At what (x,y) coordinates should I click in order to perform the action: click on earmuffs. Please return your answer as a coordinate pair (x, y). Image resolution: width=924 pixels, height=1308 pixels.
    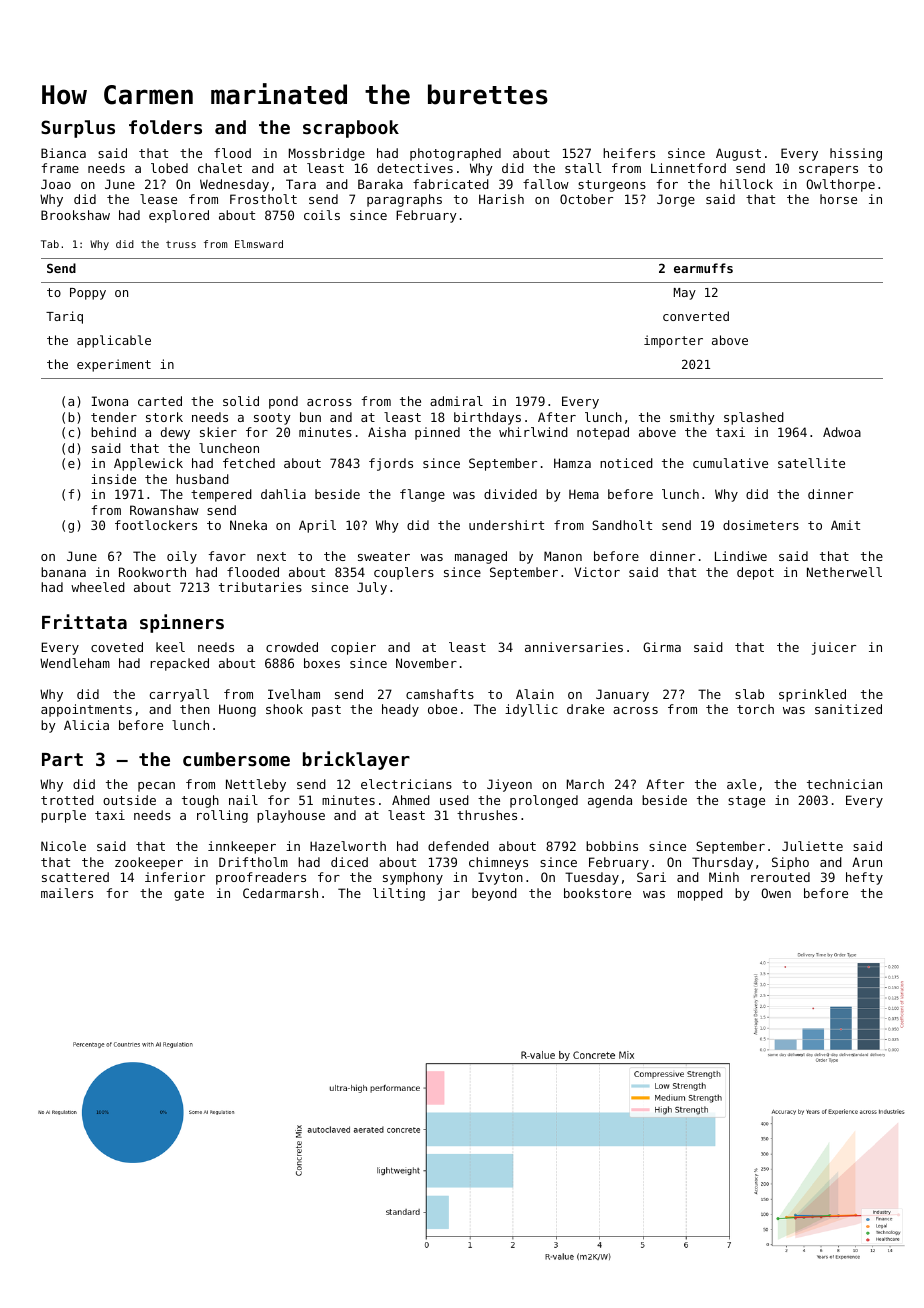
    Looking at the image, I should click on (703, 268).
